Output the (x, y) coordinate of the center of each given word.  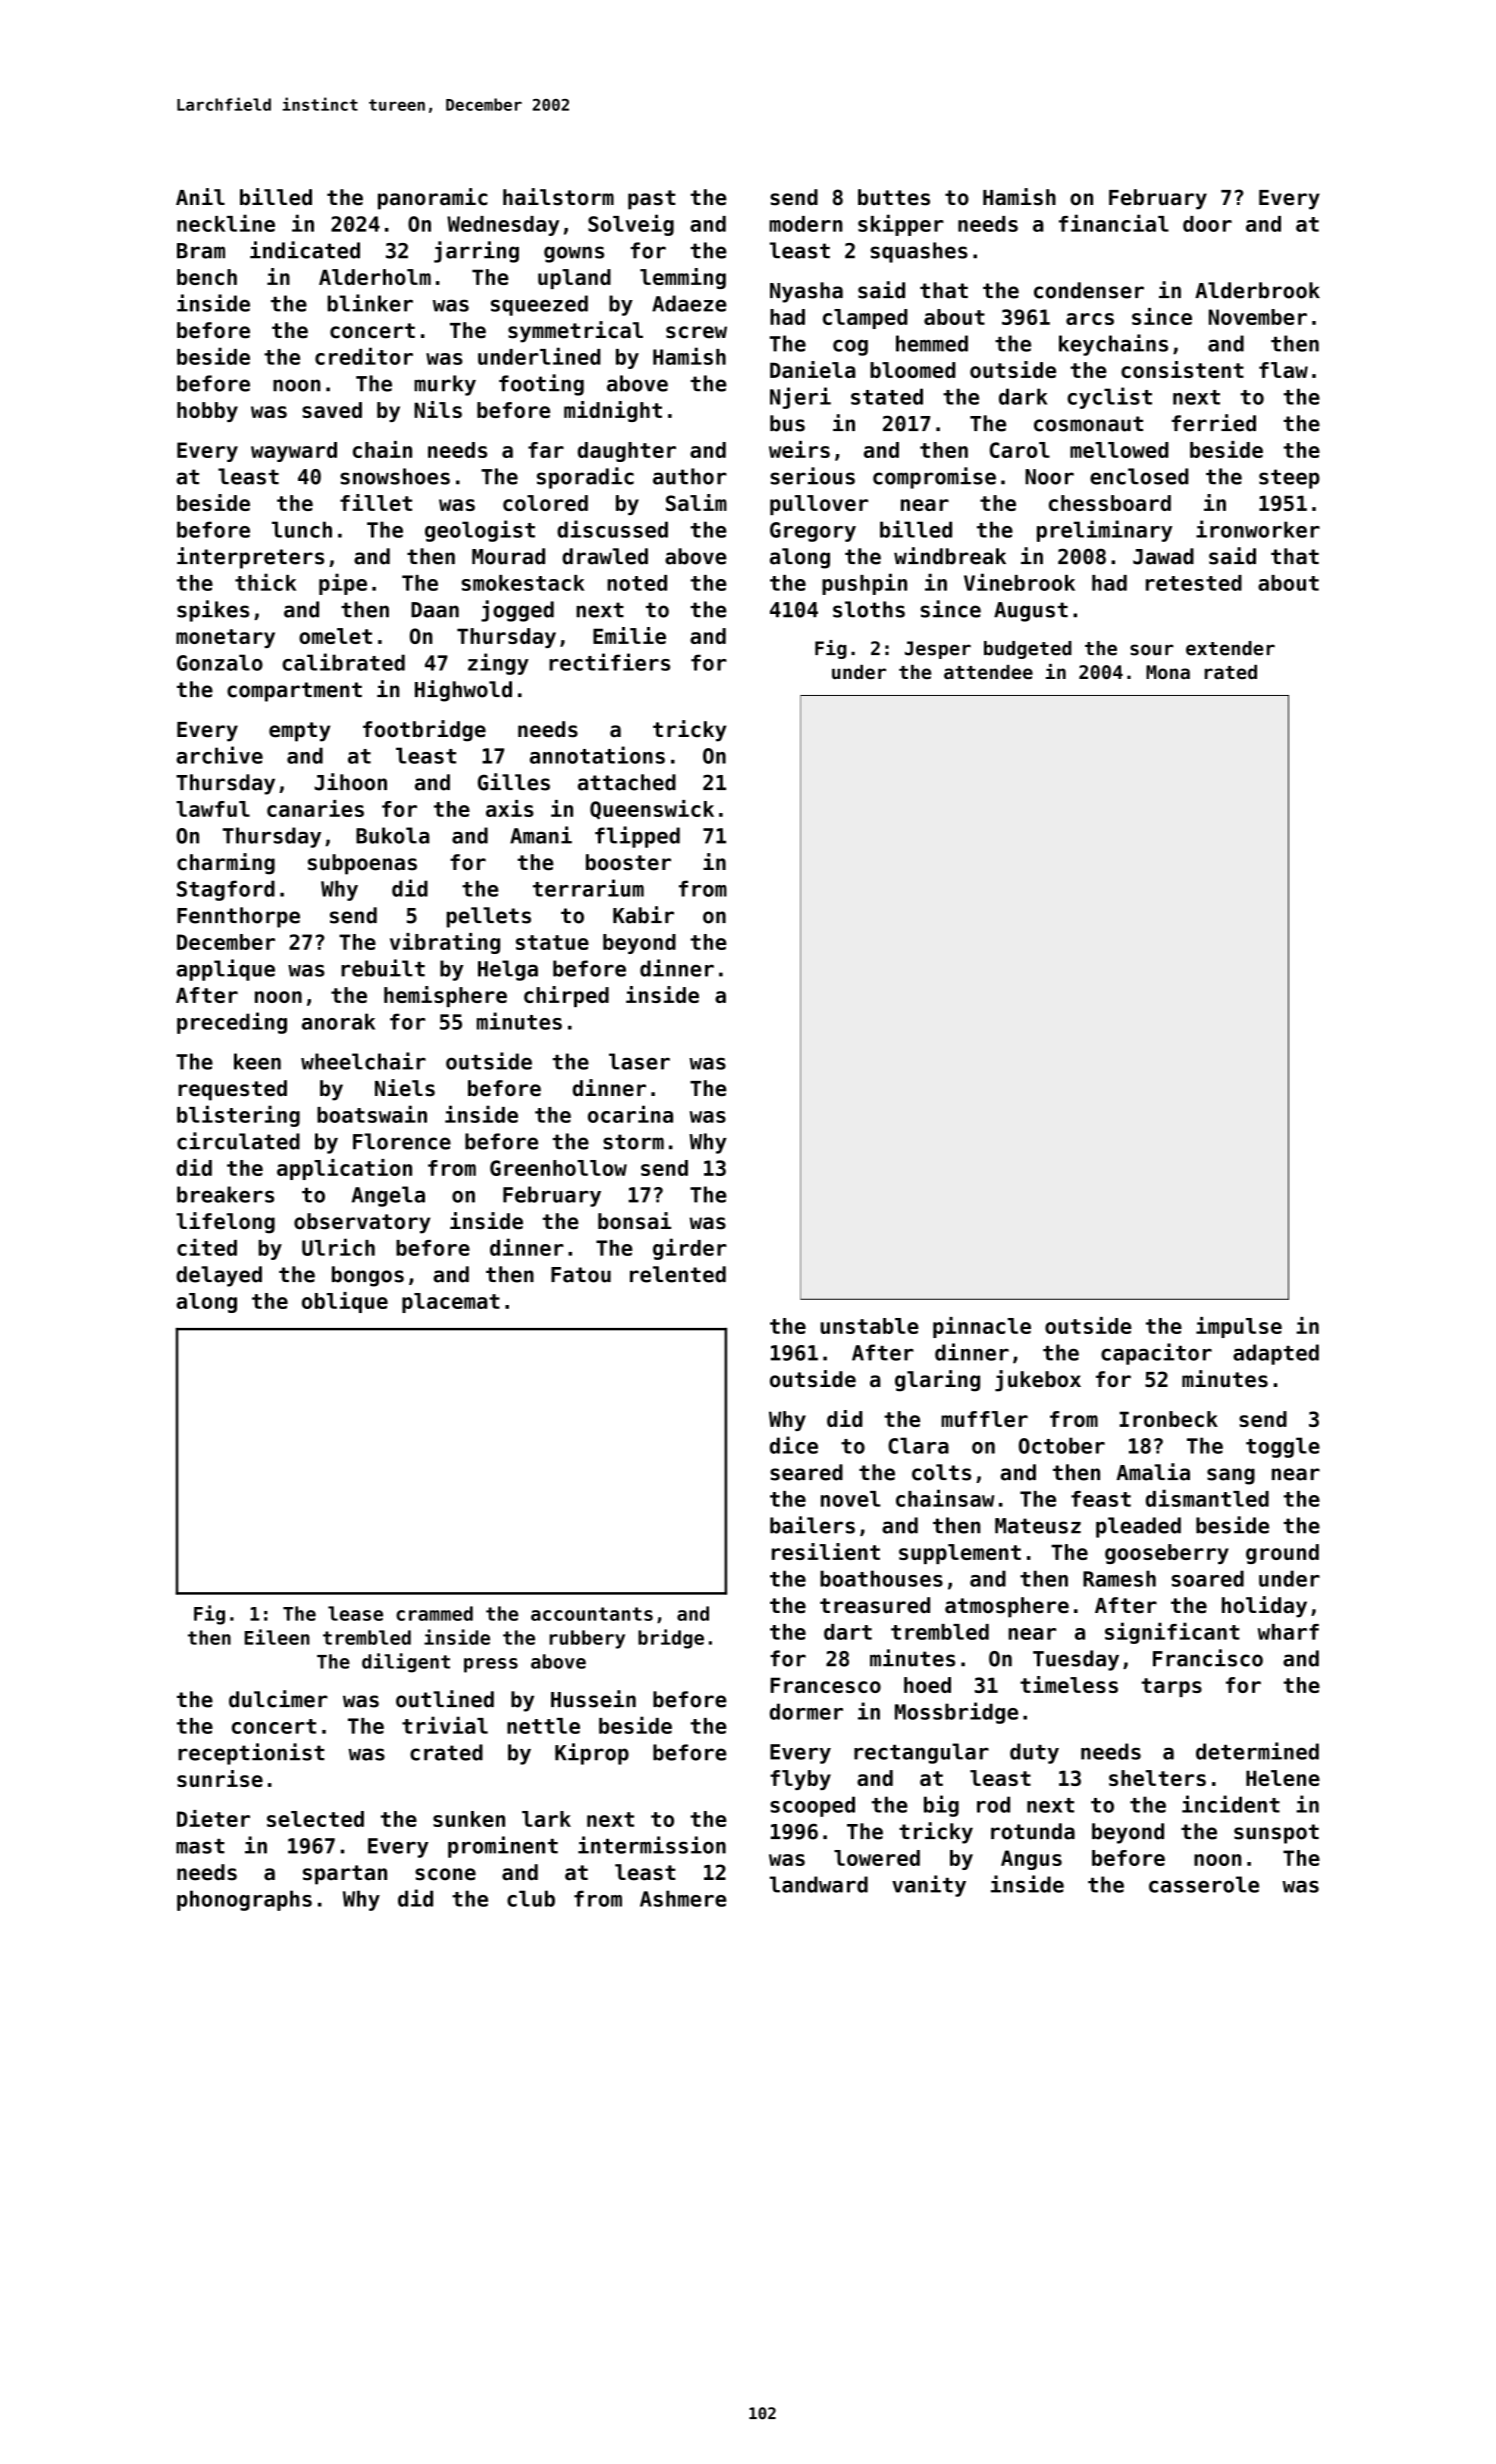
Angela (388, 1196)
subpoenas (362, 864)
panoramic (433, 199)
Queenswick (652, 810)
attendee (988, 672)
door (1207, 224)
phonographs (244, 1900)
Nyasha (806, 292)
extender (1230, 648)
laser (639, 1061)
